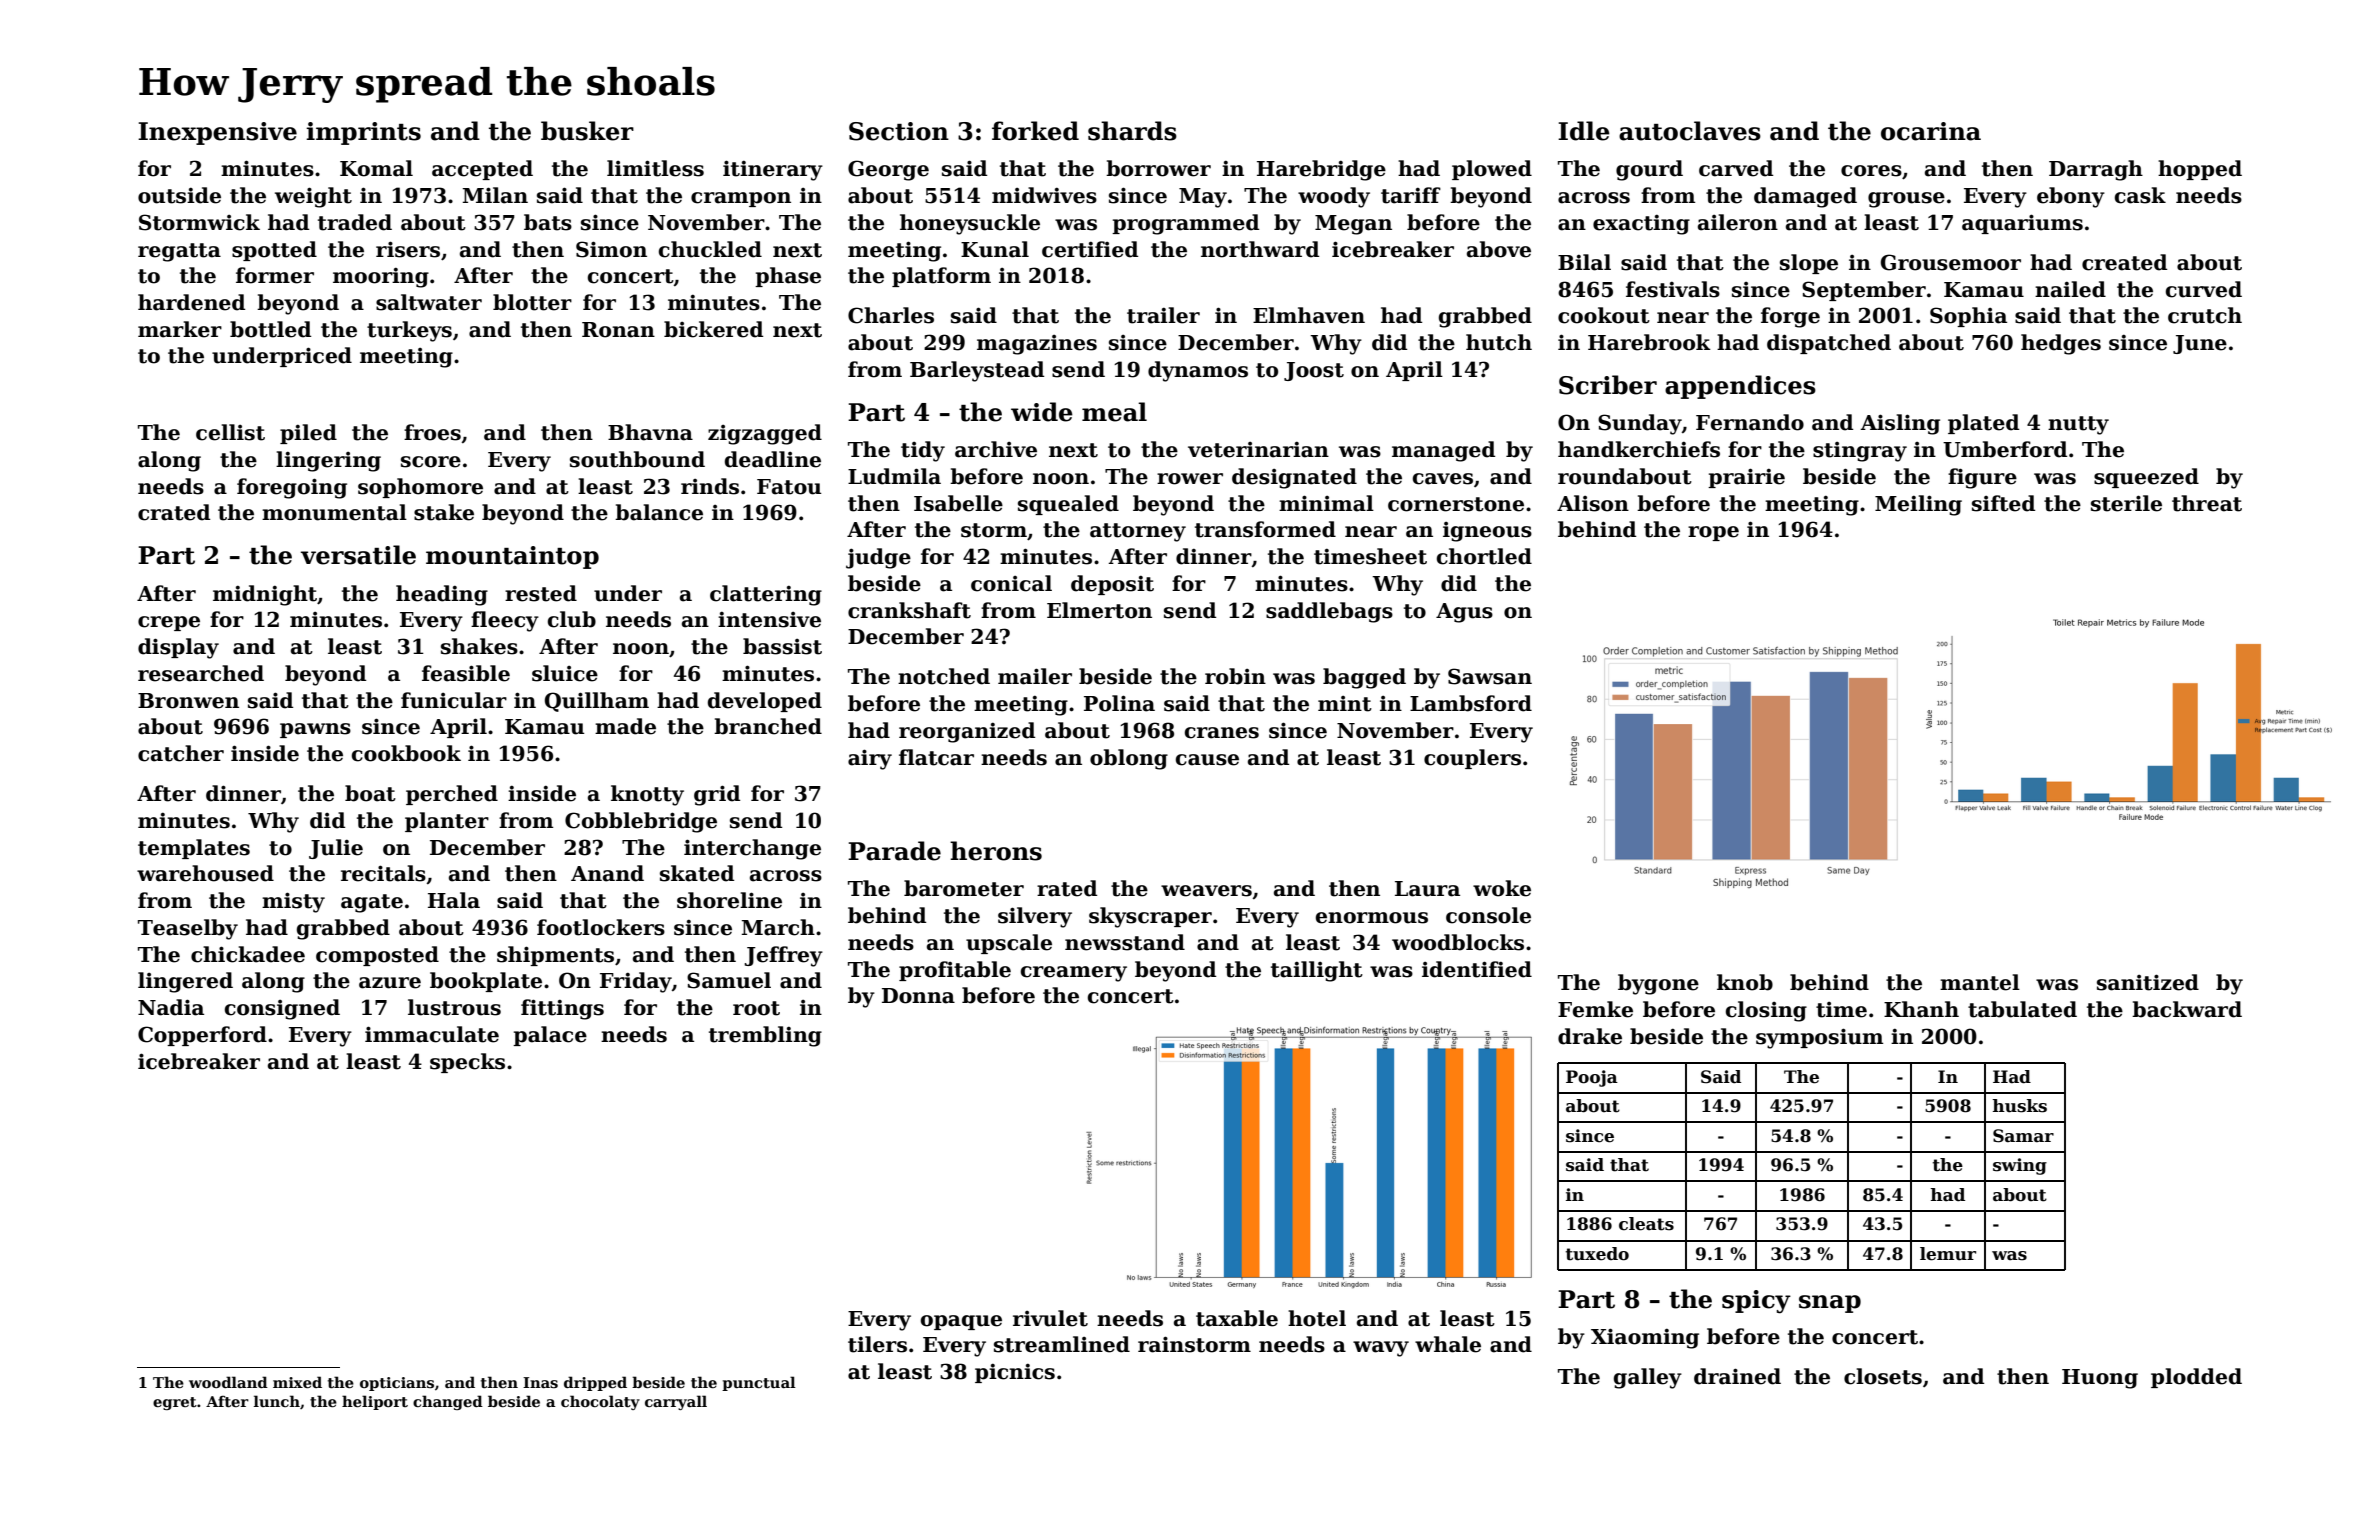 The width and height of the screenshot is (2380, 1540). Describe the element at coordinates (230, 432) in the screenshot. I see `cellist` at that location.
